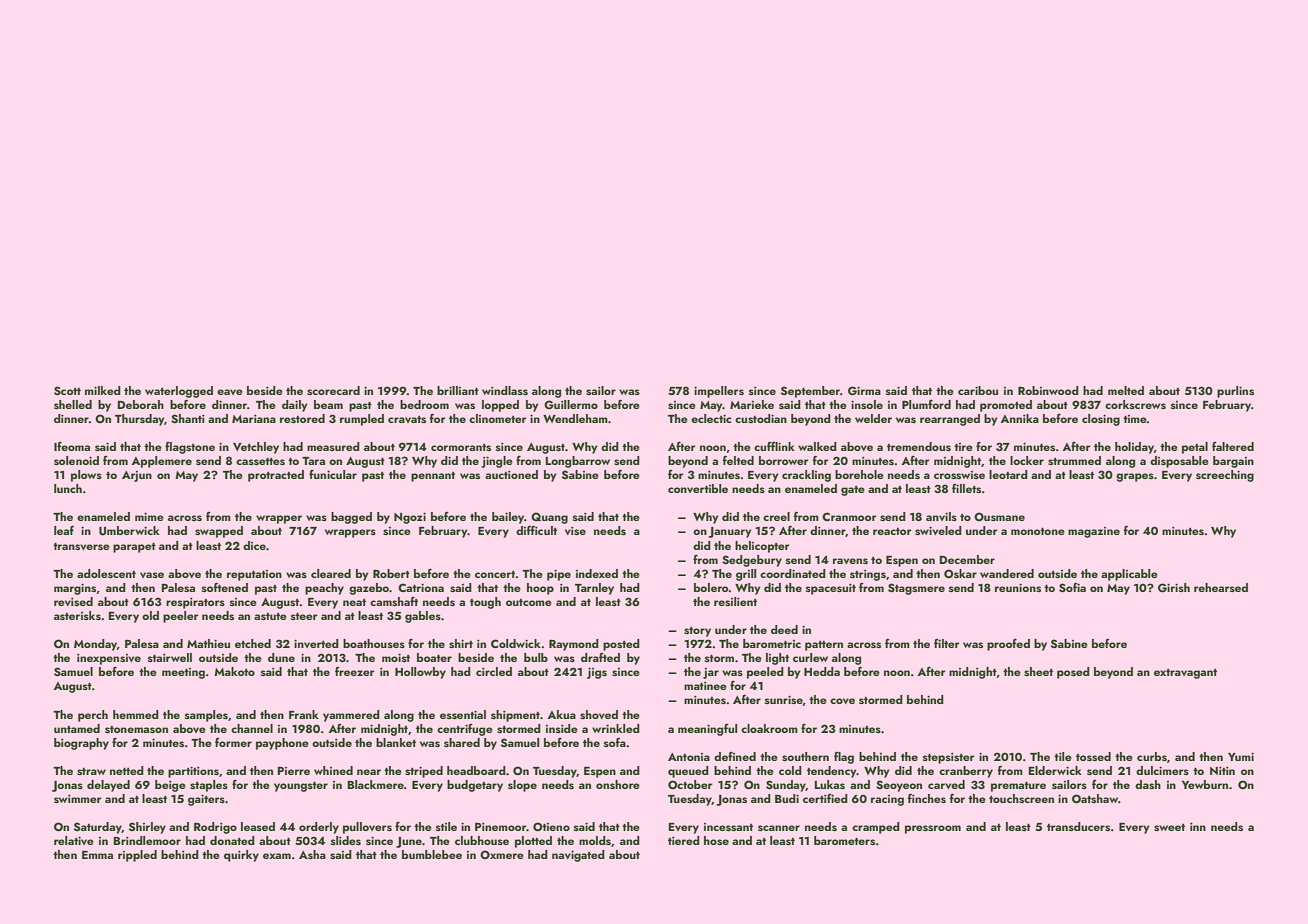 The width and height of the page is (1308, 924). I want to click on light, so click(777, 659).
